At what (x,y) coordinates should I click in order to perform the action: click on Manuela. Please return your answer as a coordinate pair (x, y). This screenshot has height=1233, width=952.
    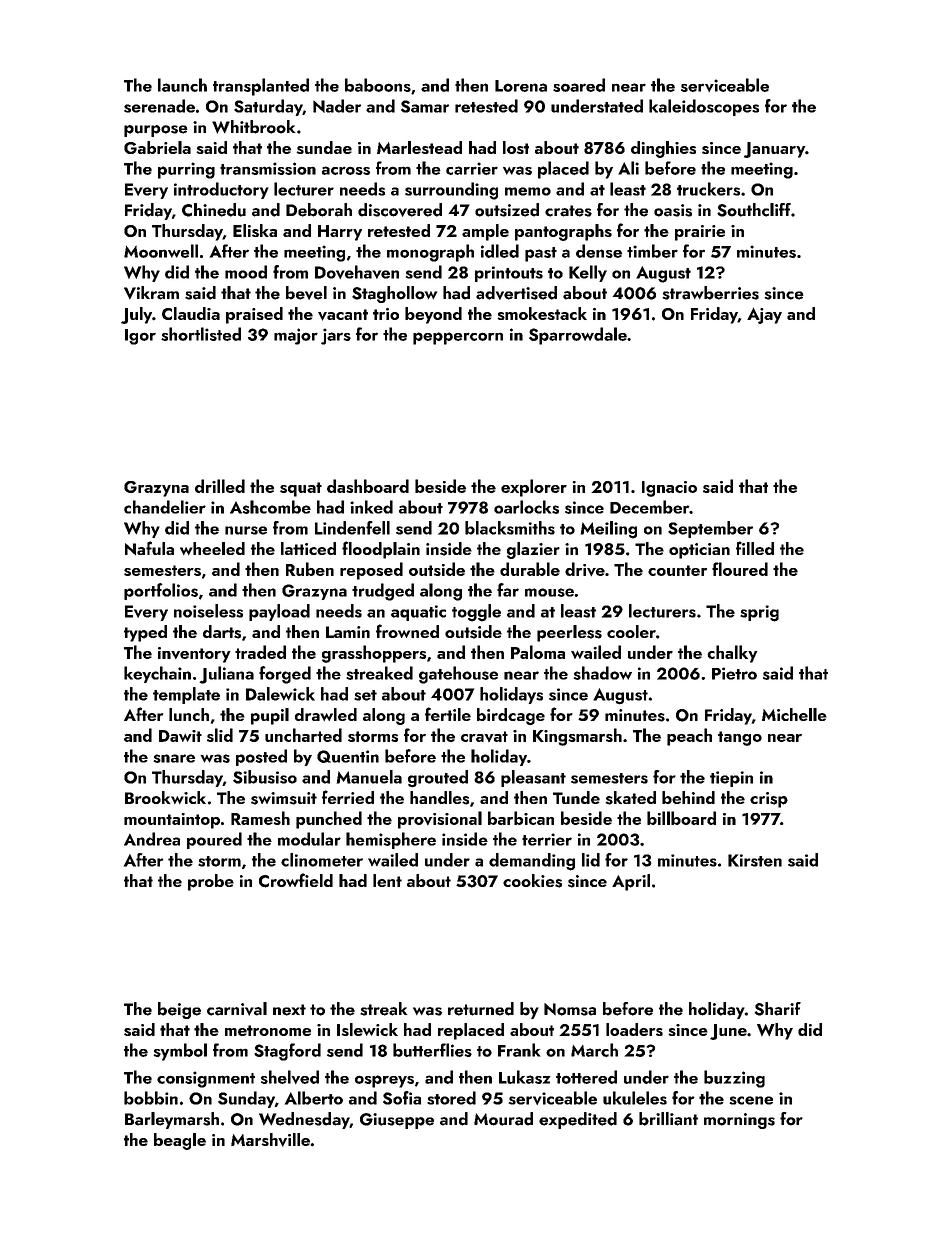
    Looking at the image, I should click on (369, 777).
